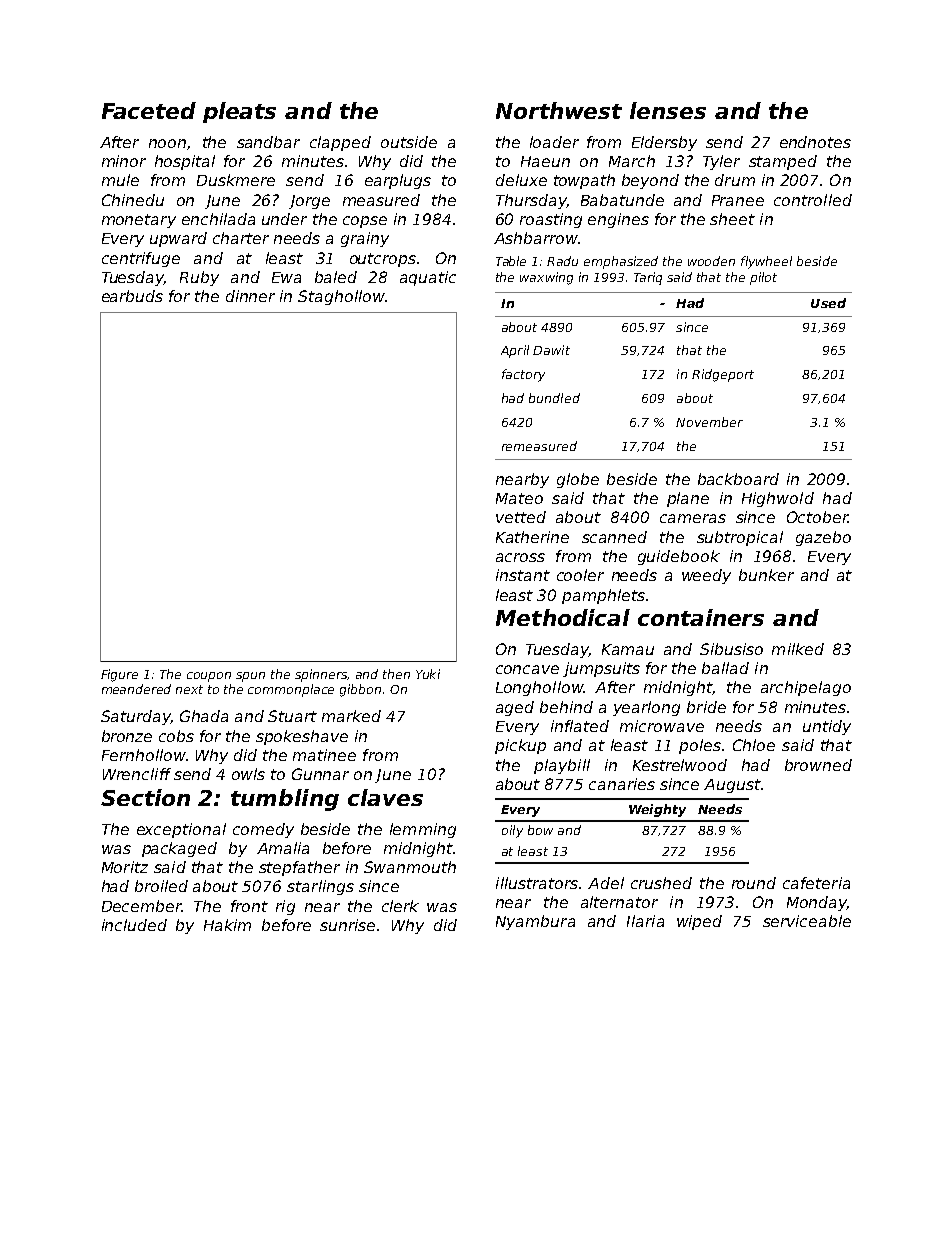 The image size is (952, 1233). What do you see at coordinates (709, 422) in the page?
I see `November` at bounding box center [709, 422].
